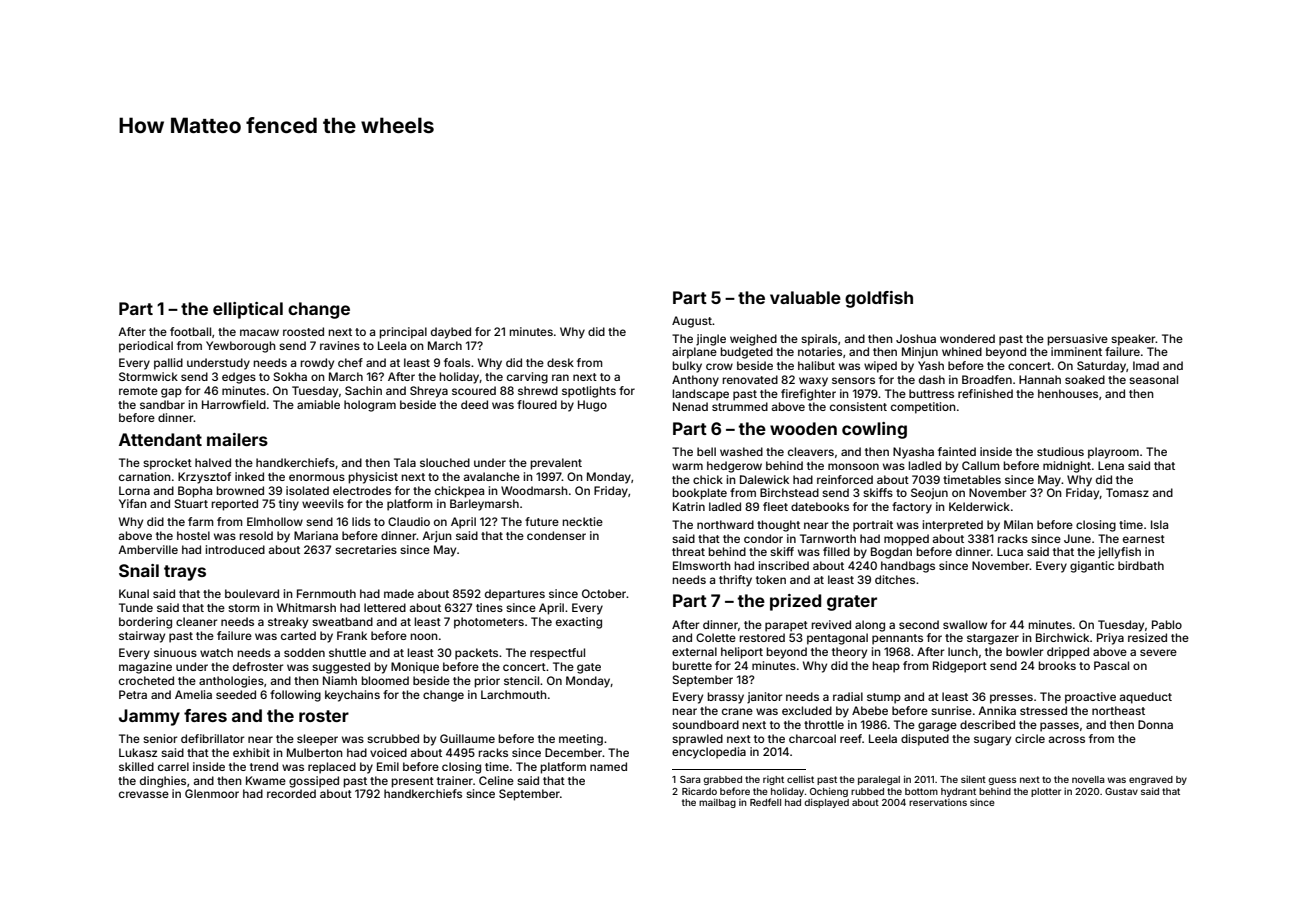 Image resolution: width=1308 pixels, height=924 pixels. I want to click on cleaner, so click(196, 621).
